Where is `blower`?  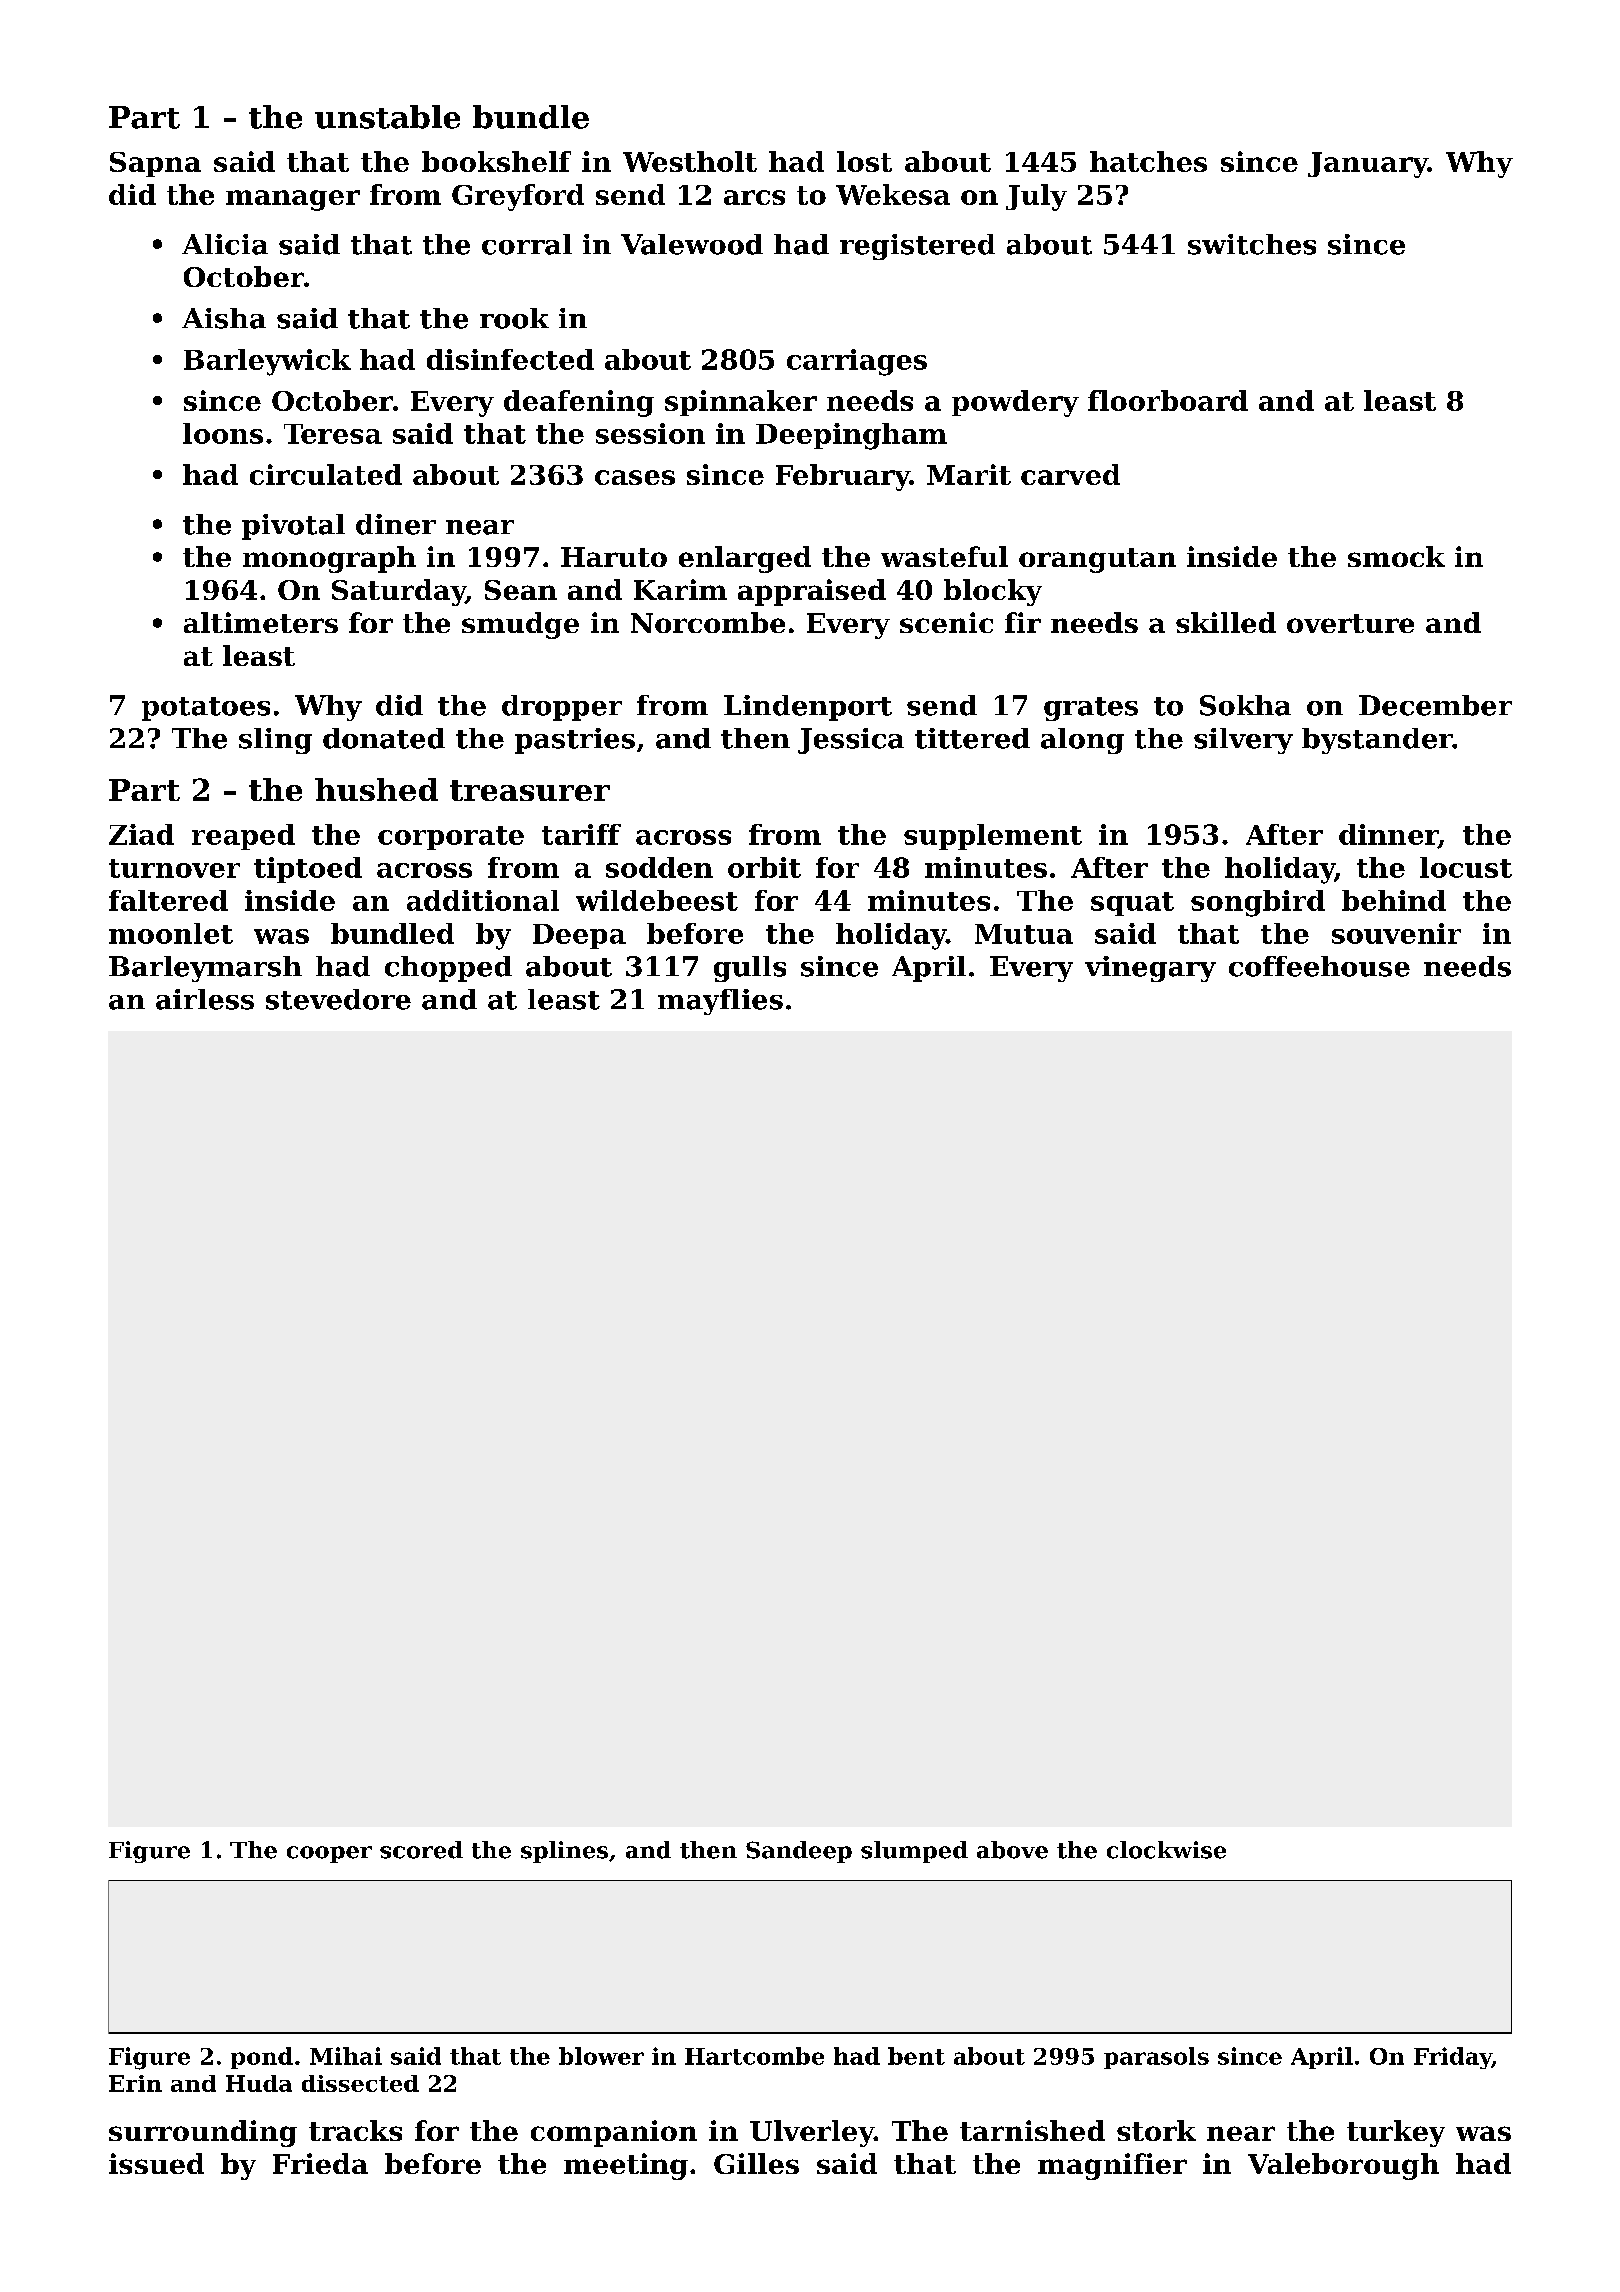
blower is located at coordinates (601, 2056).
